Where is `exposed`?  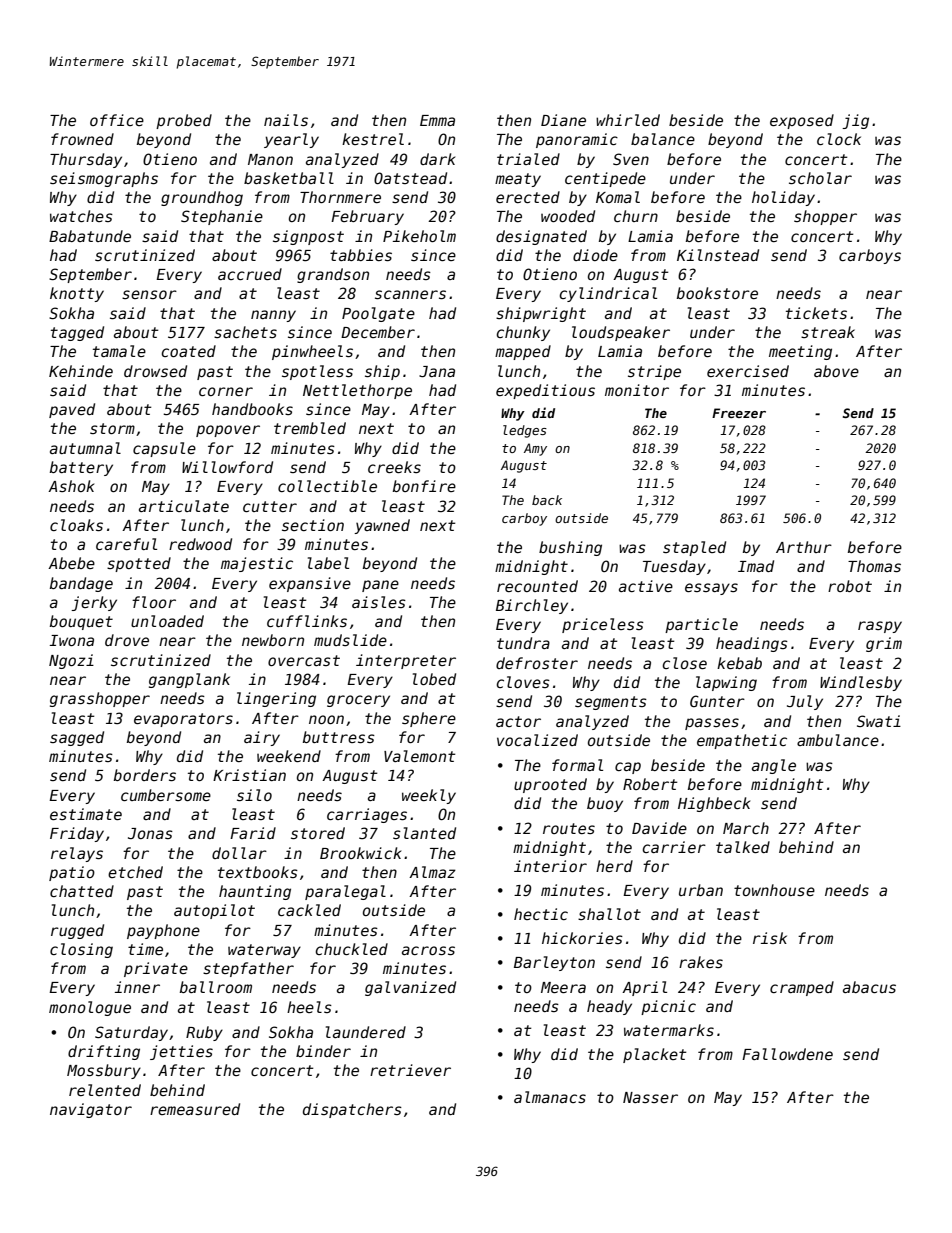
exposed is located at coordinates (802, 121).
